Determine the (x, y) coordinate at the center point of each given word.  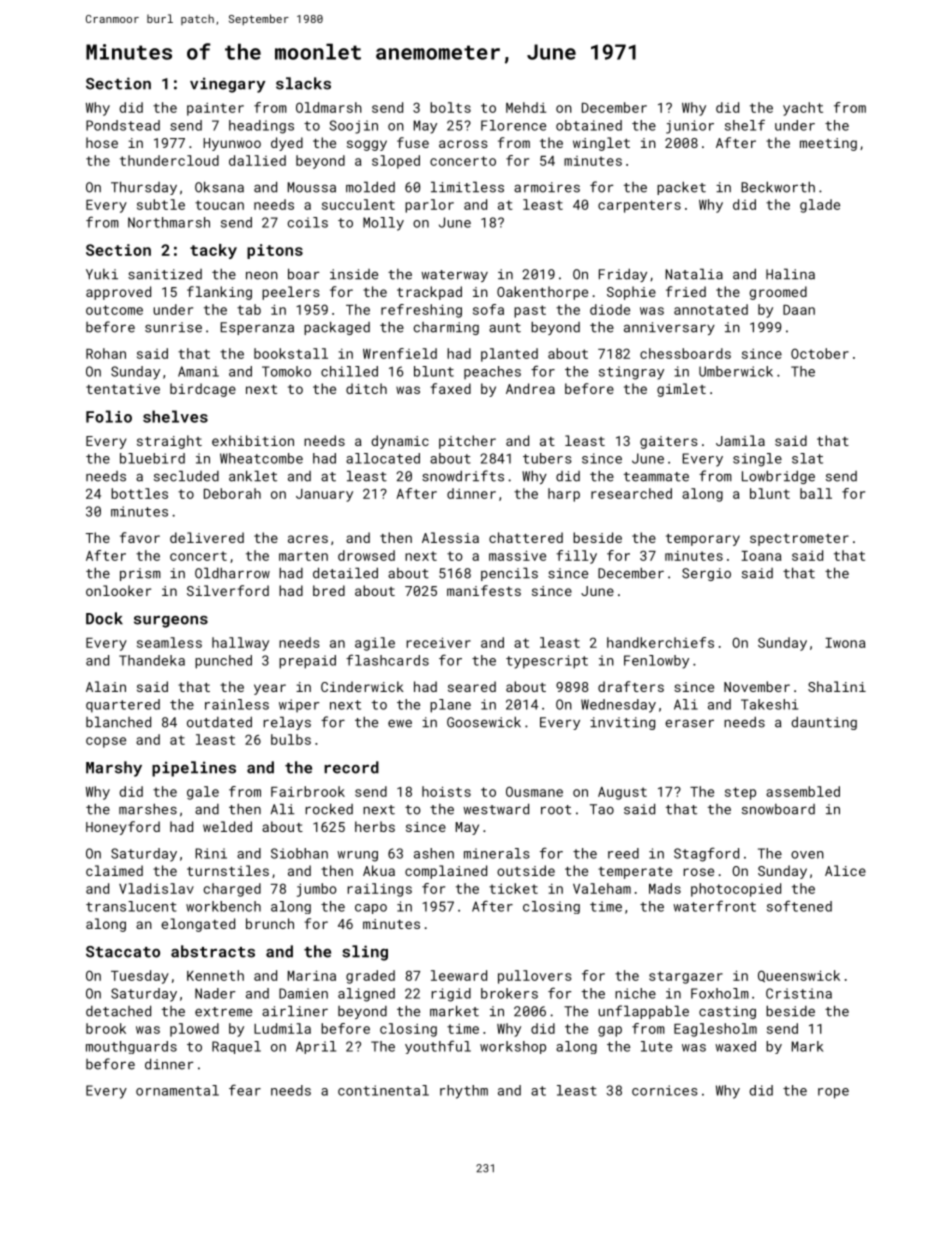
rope (833, 1093)
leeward (459, 975)
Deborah (232, 493)
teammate (656, 477)
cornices (665, 1090)
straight (169, 442)
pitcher (467, 442)
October (820, 353)
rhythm (464, 1092)
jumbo (317, 890)
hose (102, 142)
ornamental (177, 1090)
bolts (450, 107)
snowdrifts (463, 476)
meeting (828, 144)
